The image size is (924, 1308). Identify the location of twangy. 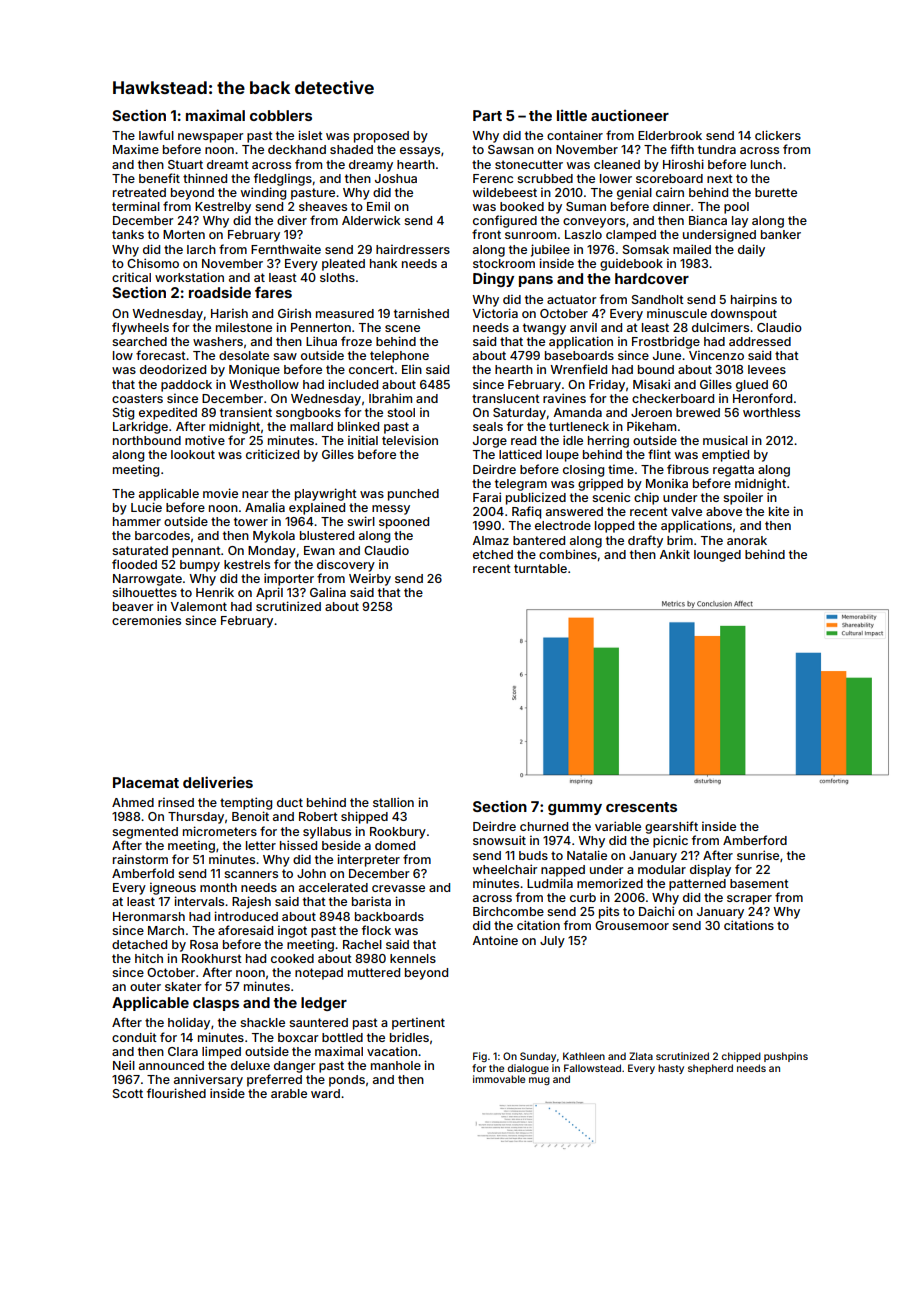
(544, 329).
